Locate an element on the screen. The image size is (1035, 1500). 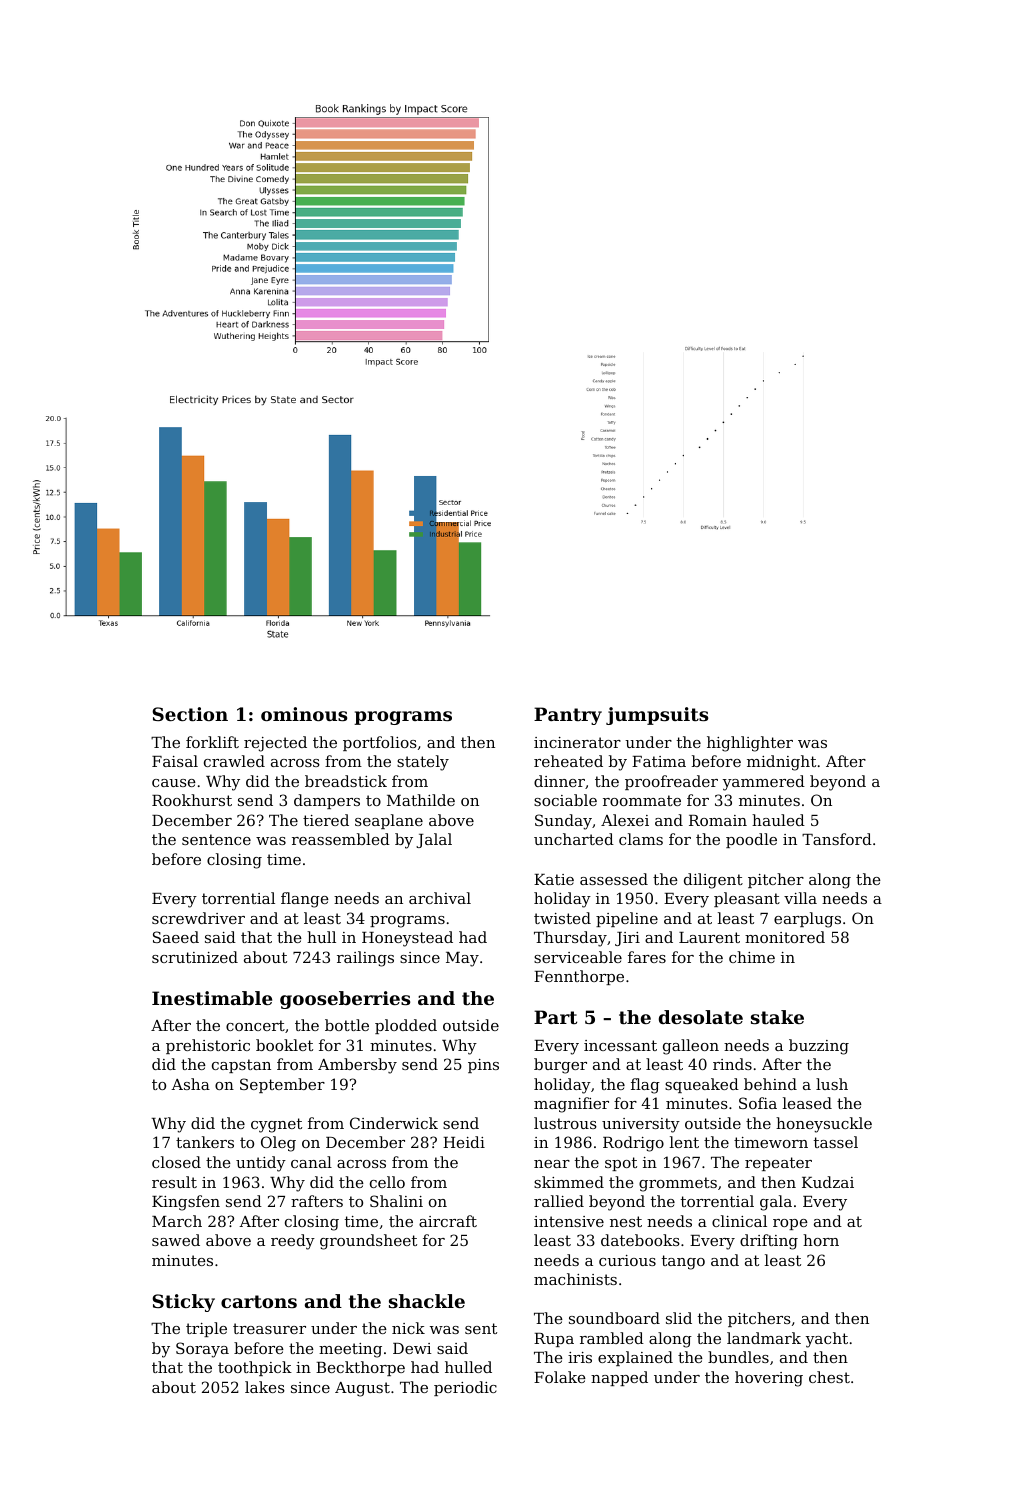
soundboard is located at coordinates (614, 1318).
